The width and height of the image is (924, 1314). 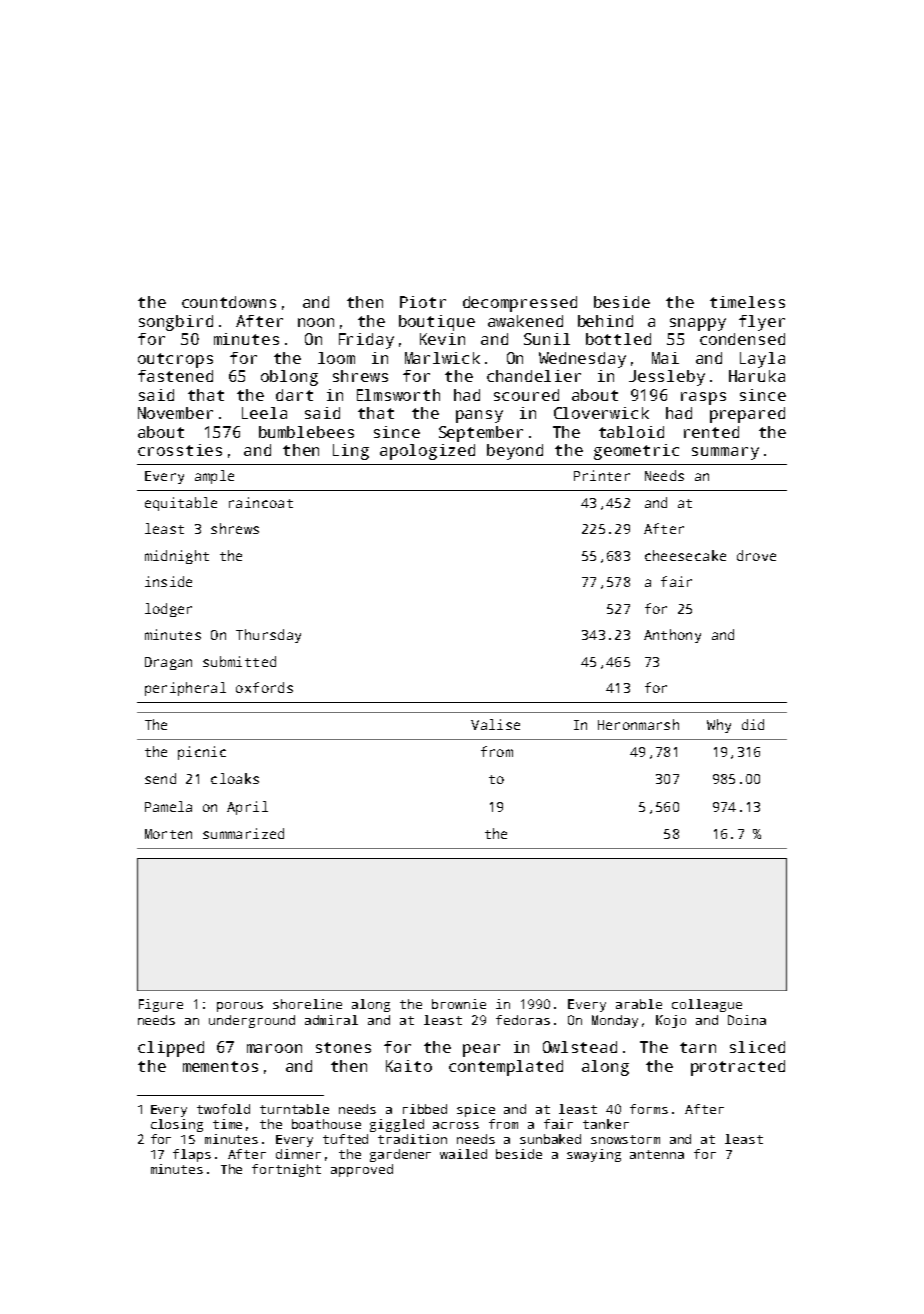 What do you see at coordinates (268, 636) in the image?
I see `Thursday` at bounding box center [268, 636].
